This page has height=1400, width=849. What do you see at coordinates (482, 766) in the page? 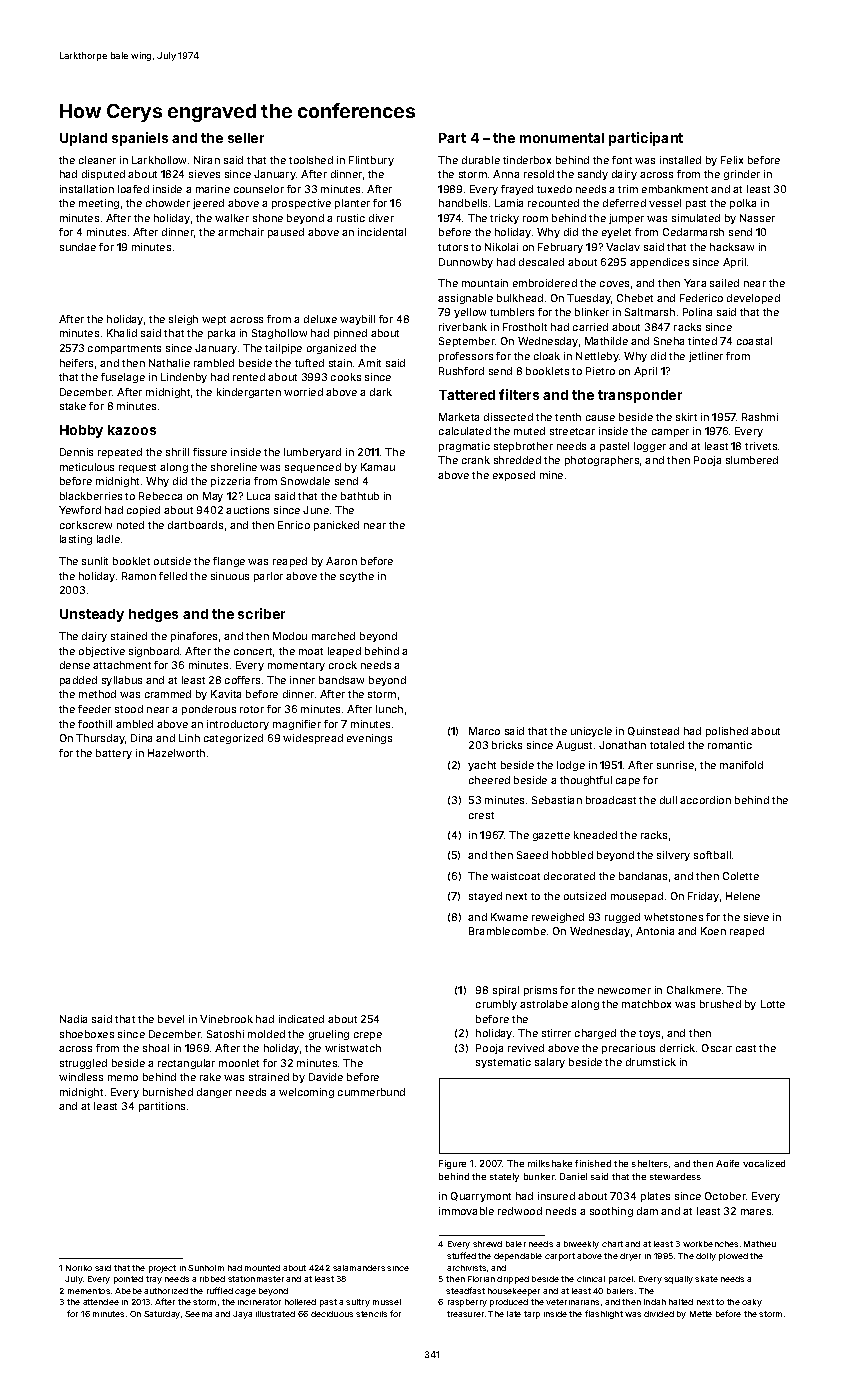
I see `yacht` at bounding box center [482, 766].
